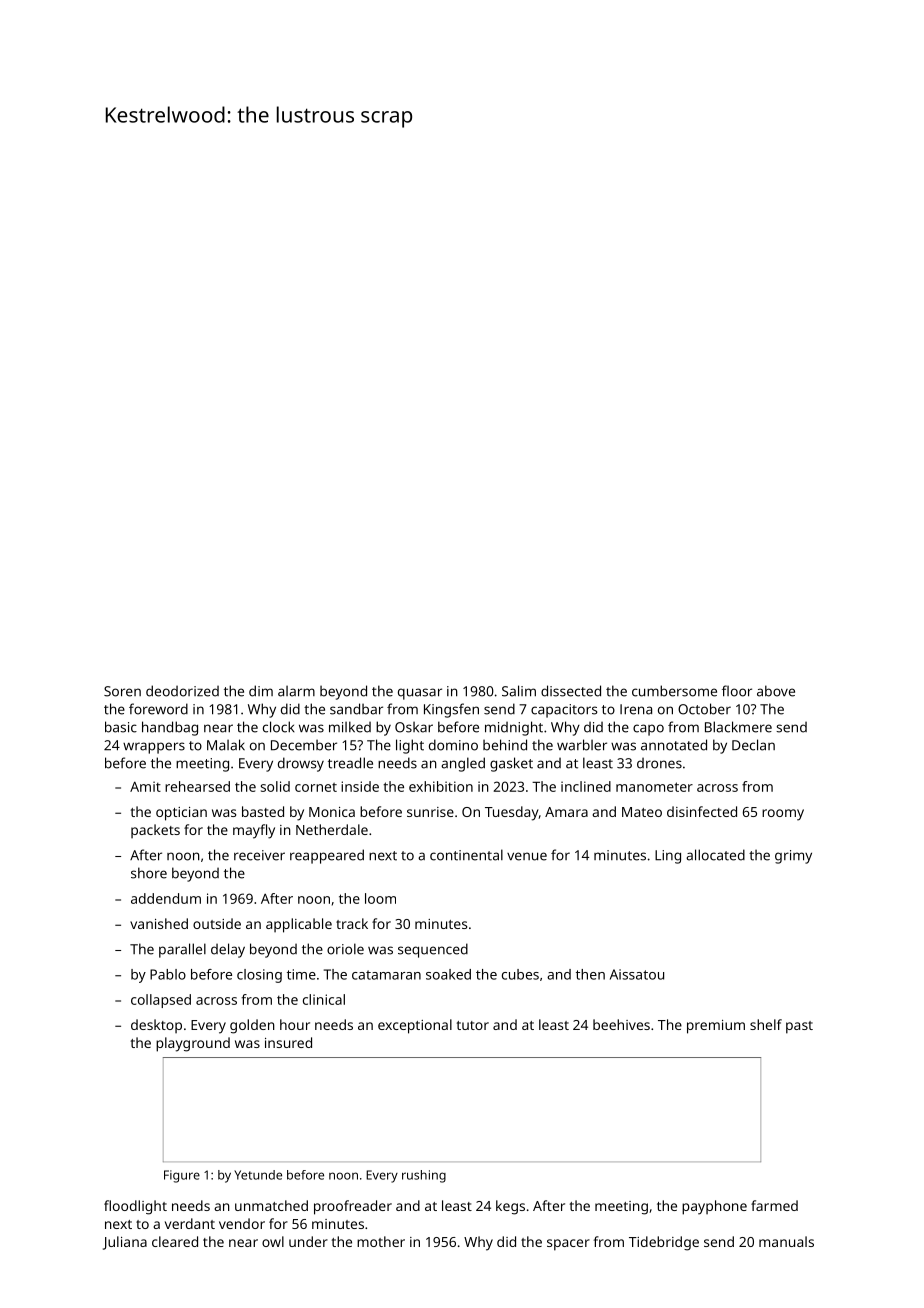 The width and height of the screenshot is (924, 1308). What do you see at coordinates (121, 727) in the screenshot?
I see `basic` at bounding box center [121, 727].
